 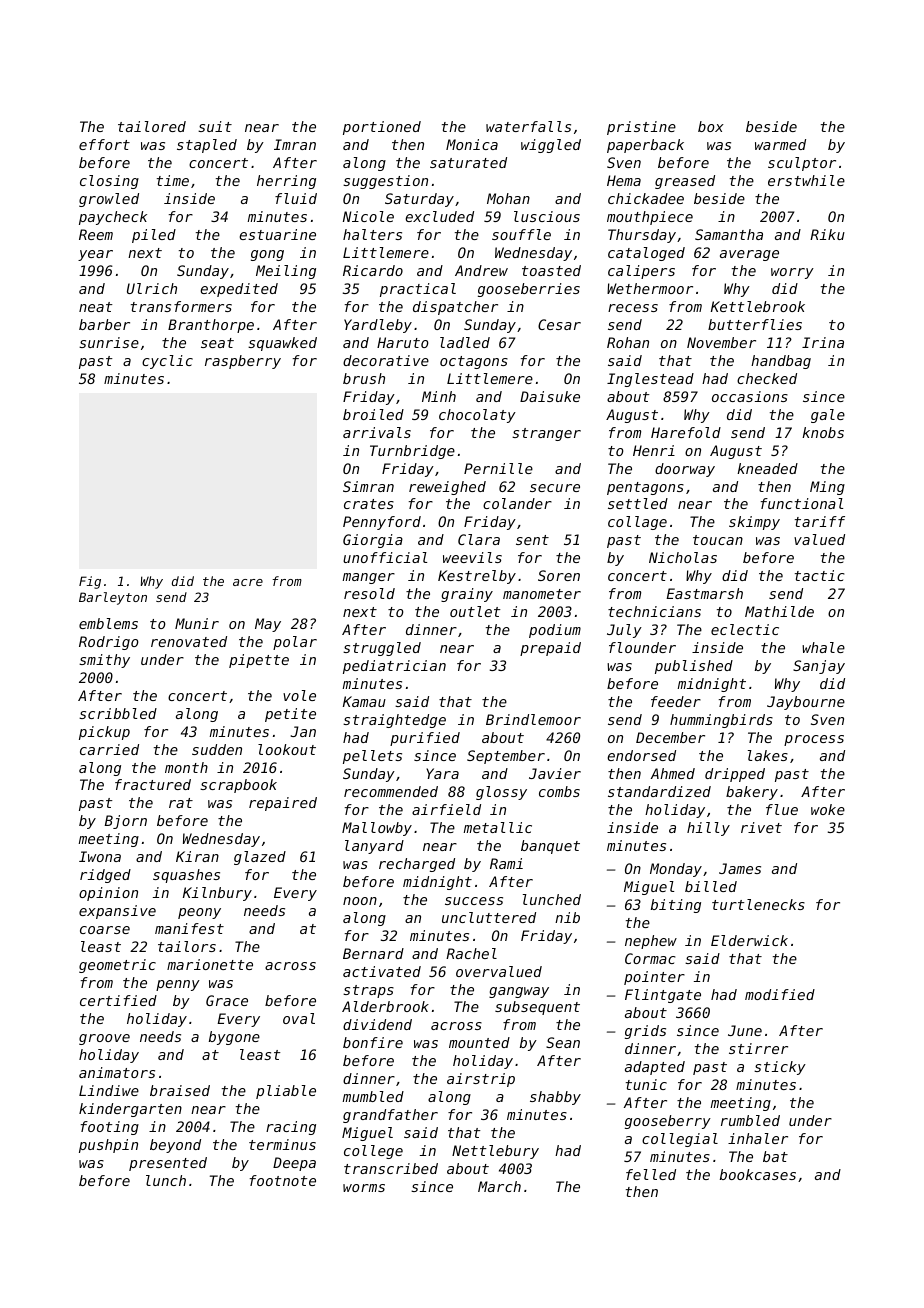 What do you see at coordinates (283, 1180) in the screenshot?
I see `footnote` at bounding box center [283, 1180].
